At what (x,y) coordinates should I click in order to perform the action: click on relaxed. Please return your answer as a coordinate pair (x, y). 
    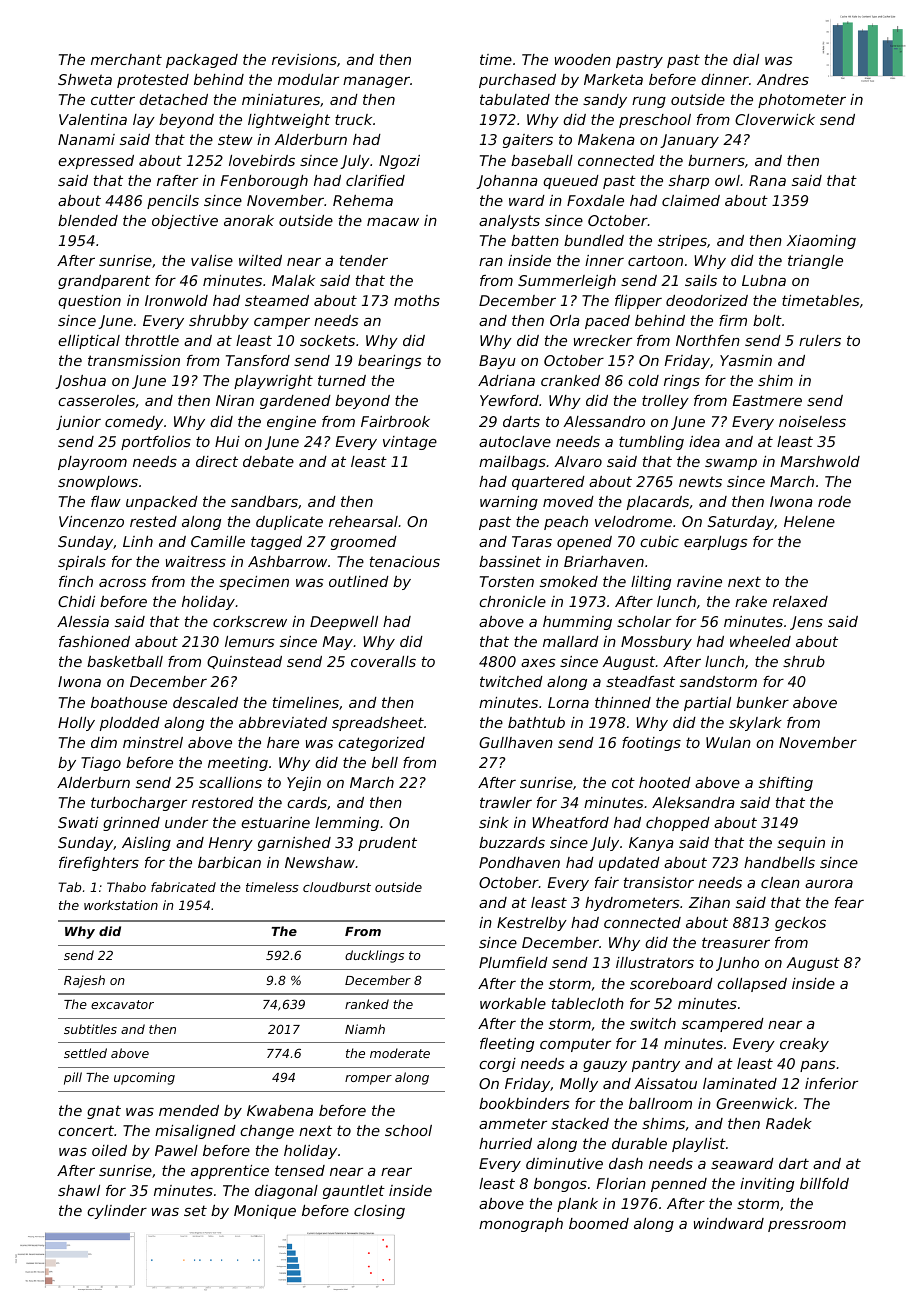
    Looking at the image, I should click on (800, 601).
